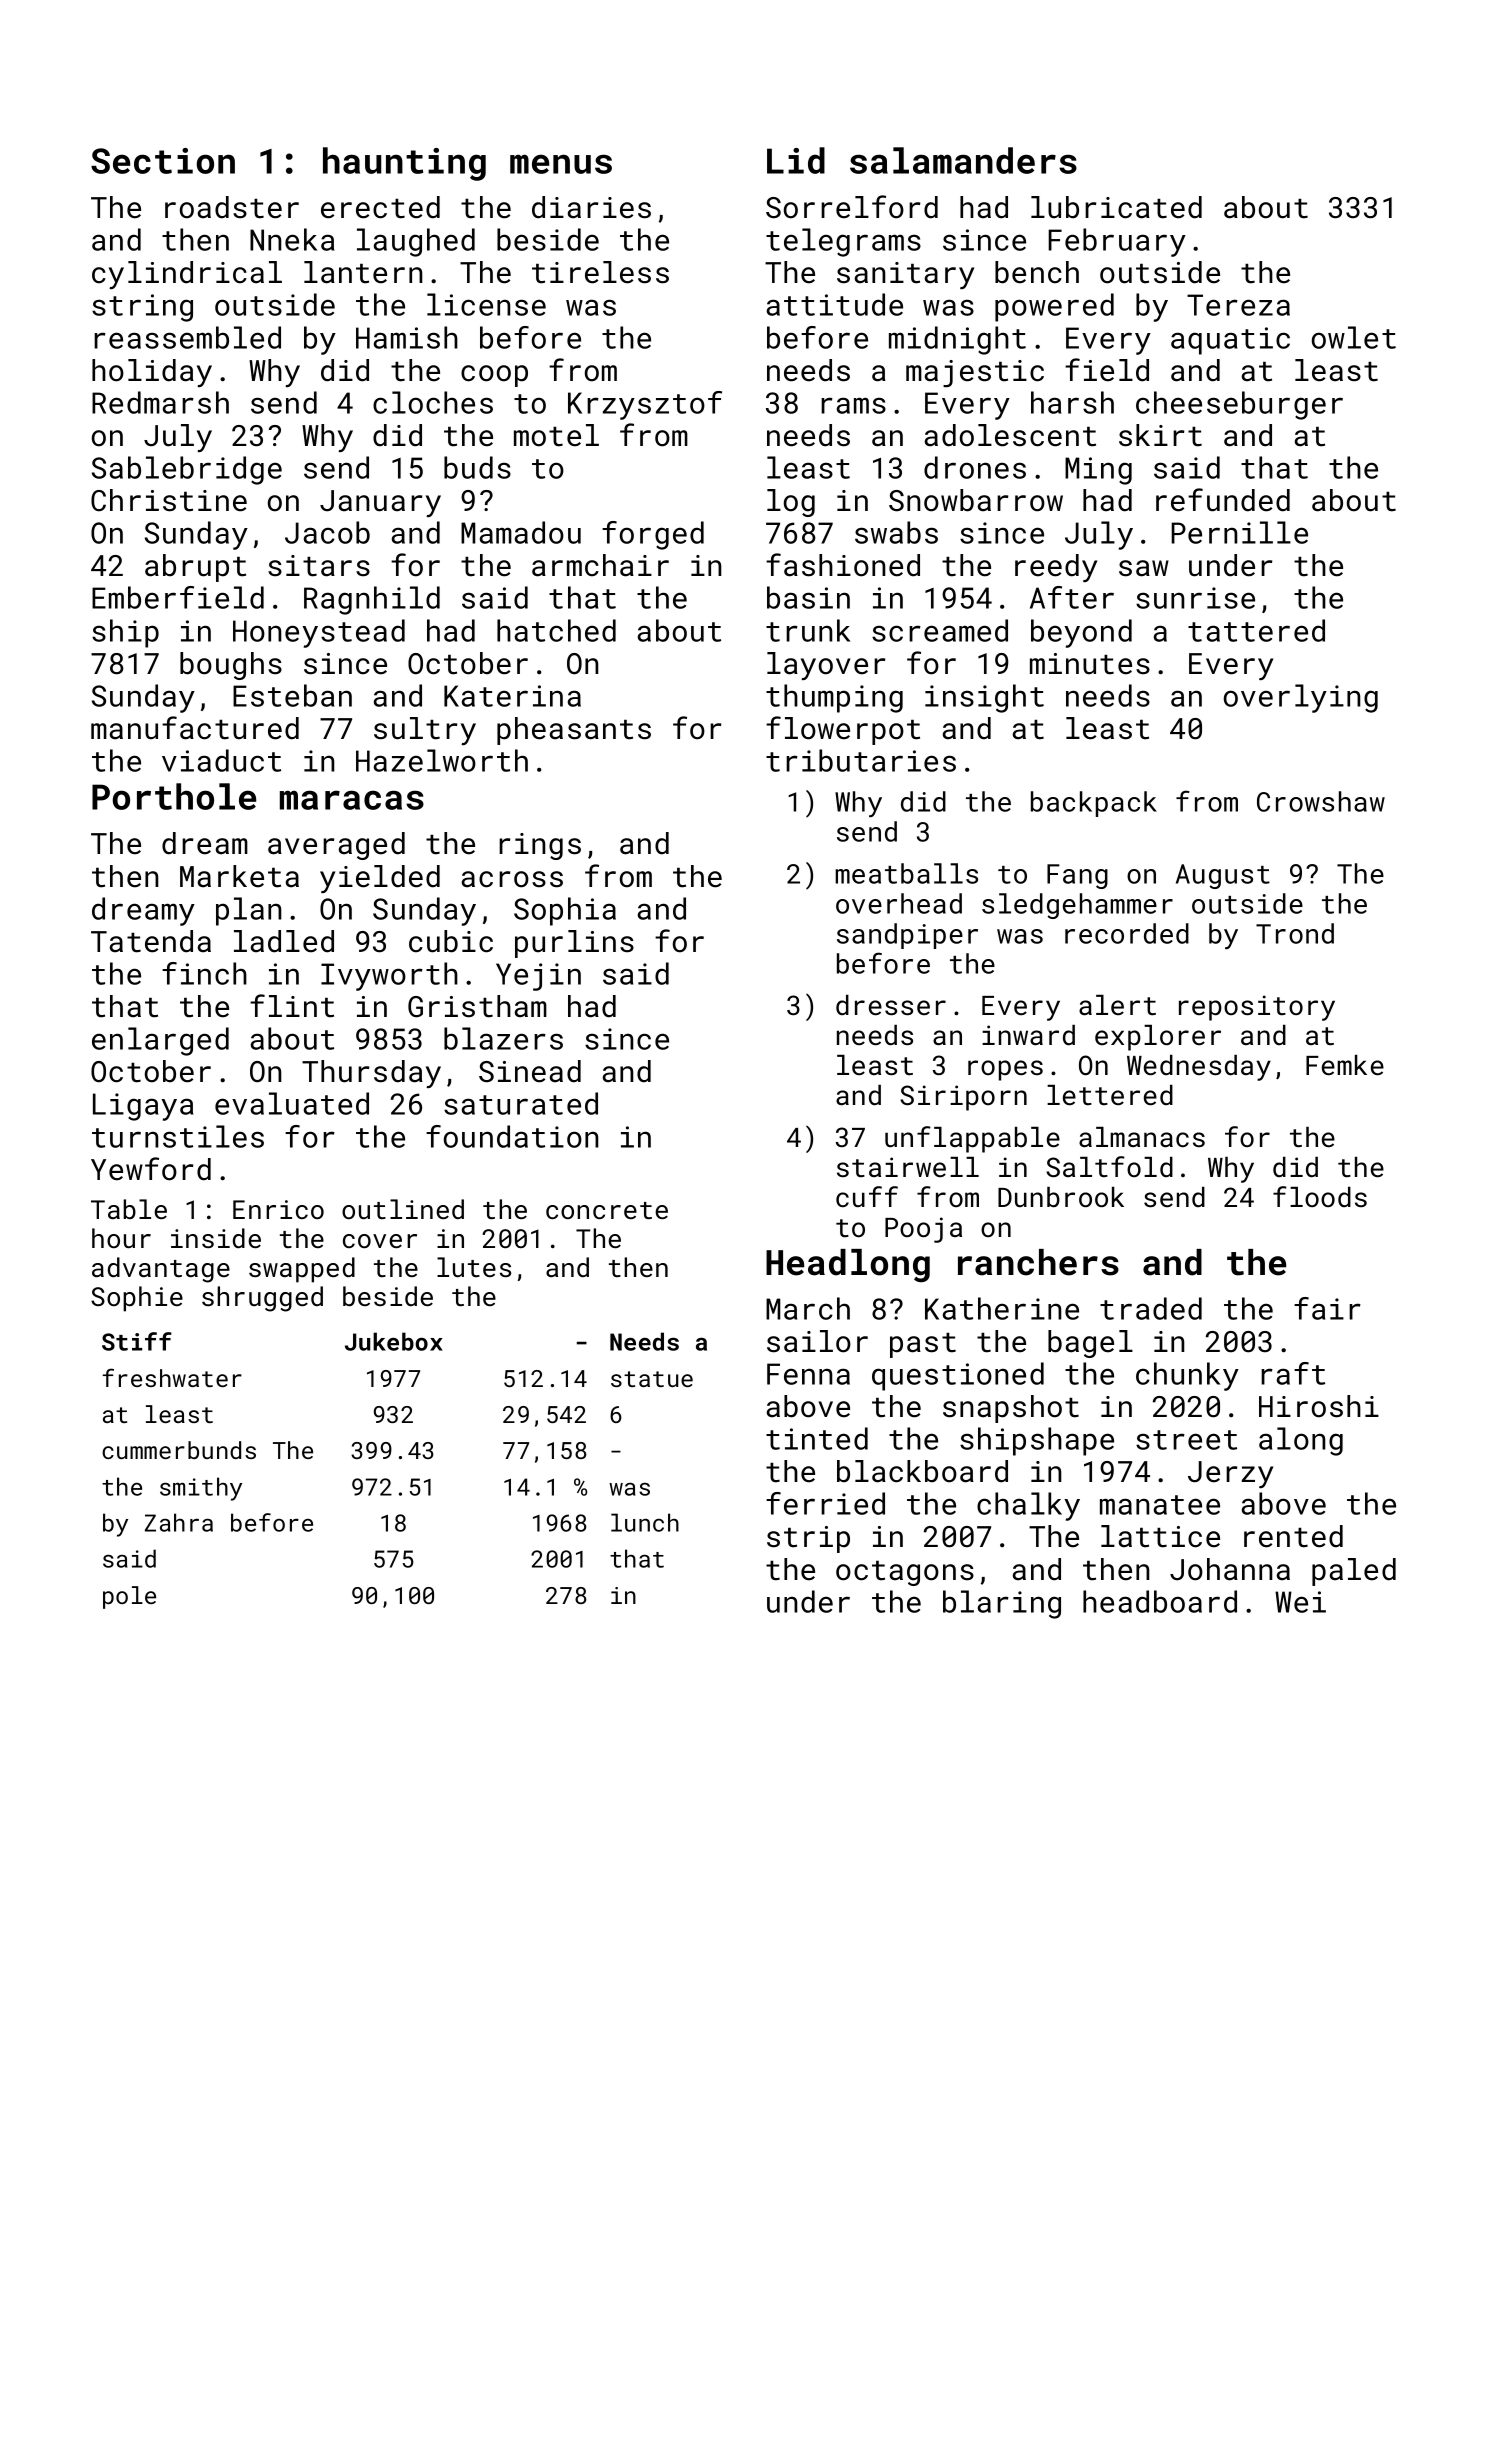  What do you see at coordinates (905, 1573) in the screenshot?
I see `octagons` at bounding box center [905, 1573].
